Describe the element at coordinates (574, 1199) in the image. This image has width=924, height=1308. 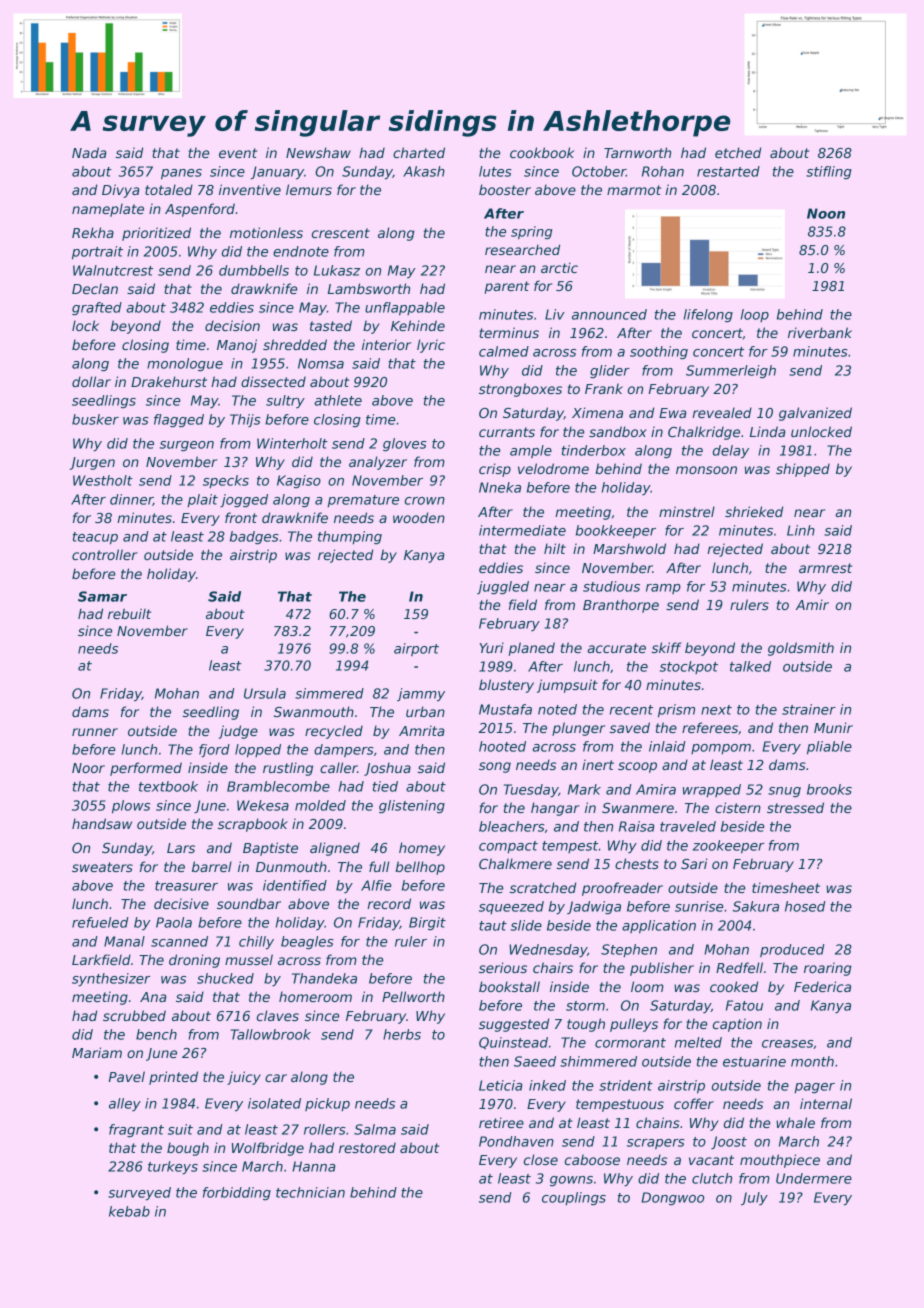
I see `couplings` at that location.
